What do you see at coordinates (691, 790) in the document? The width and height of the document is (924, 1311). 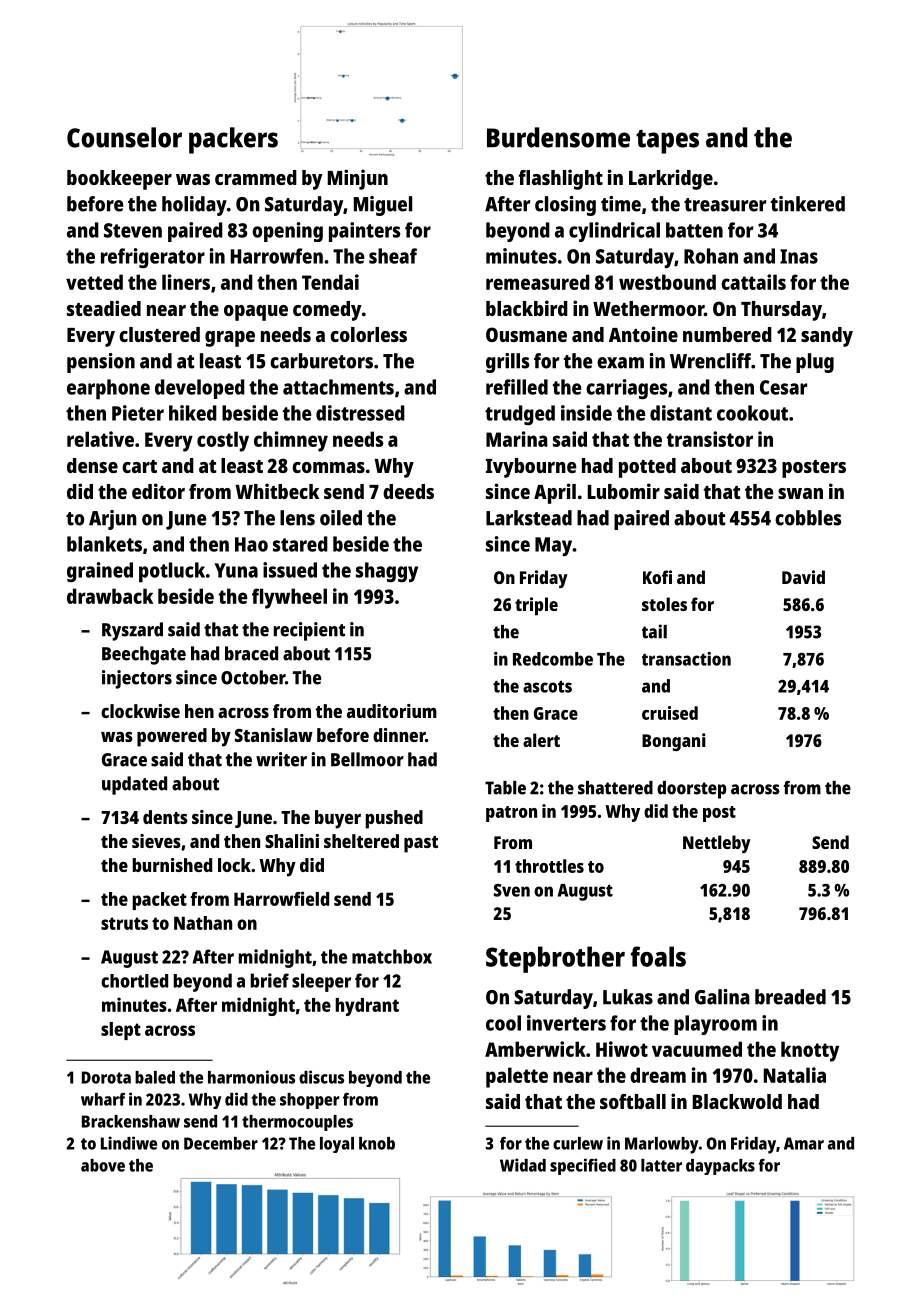 I see `doorstep` at bounding box center [691, 790].
